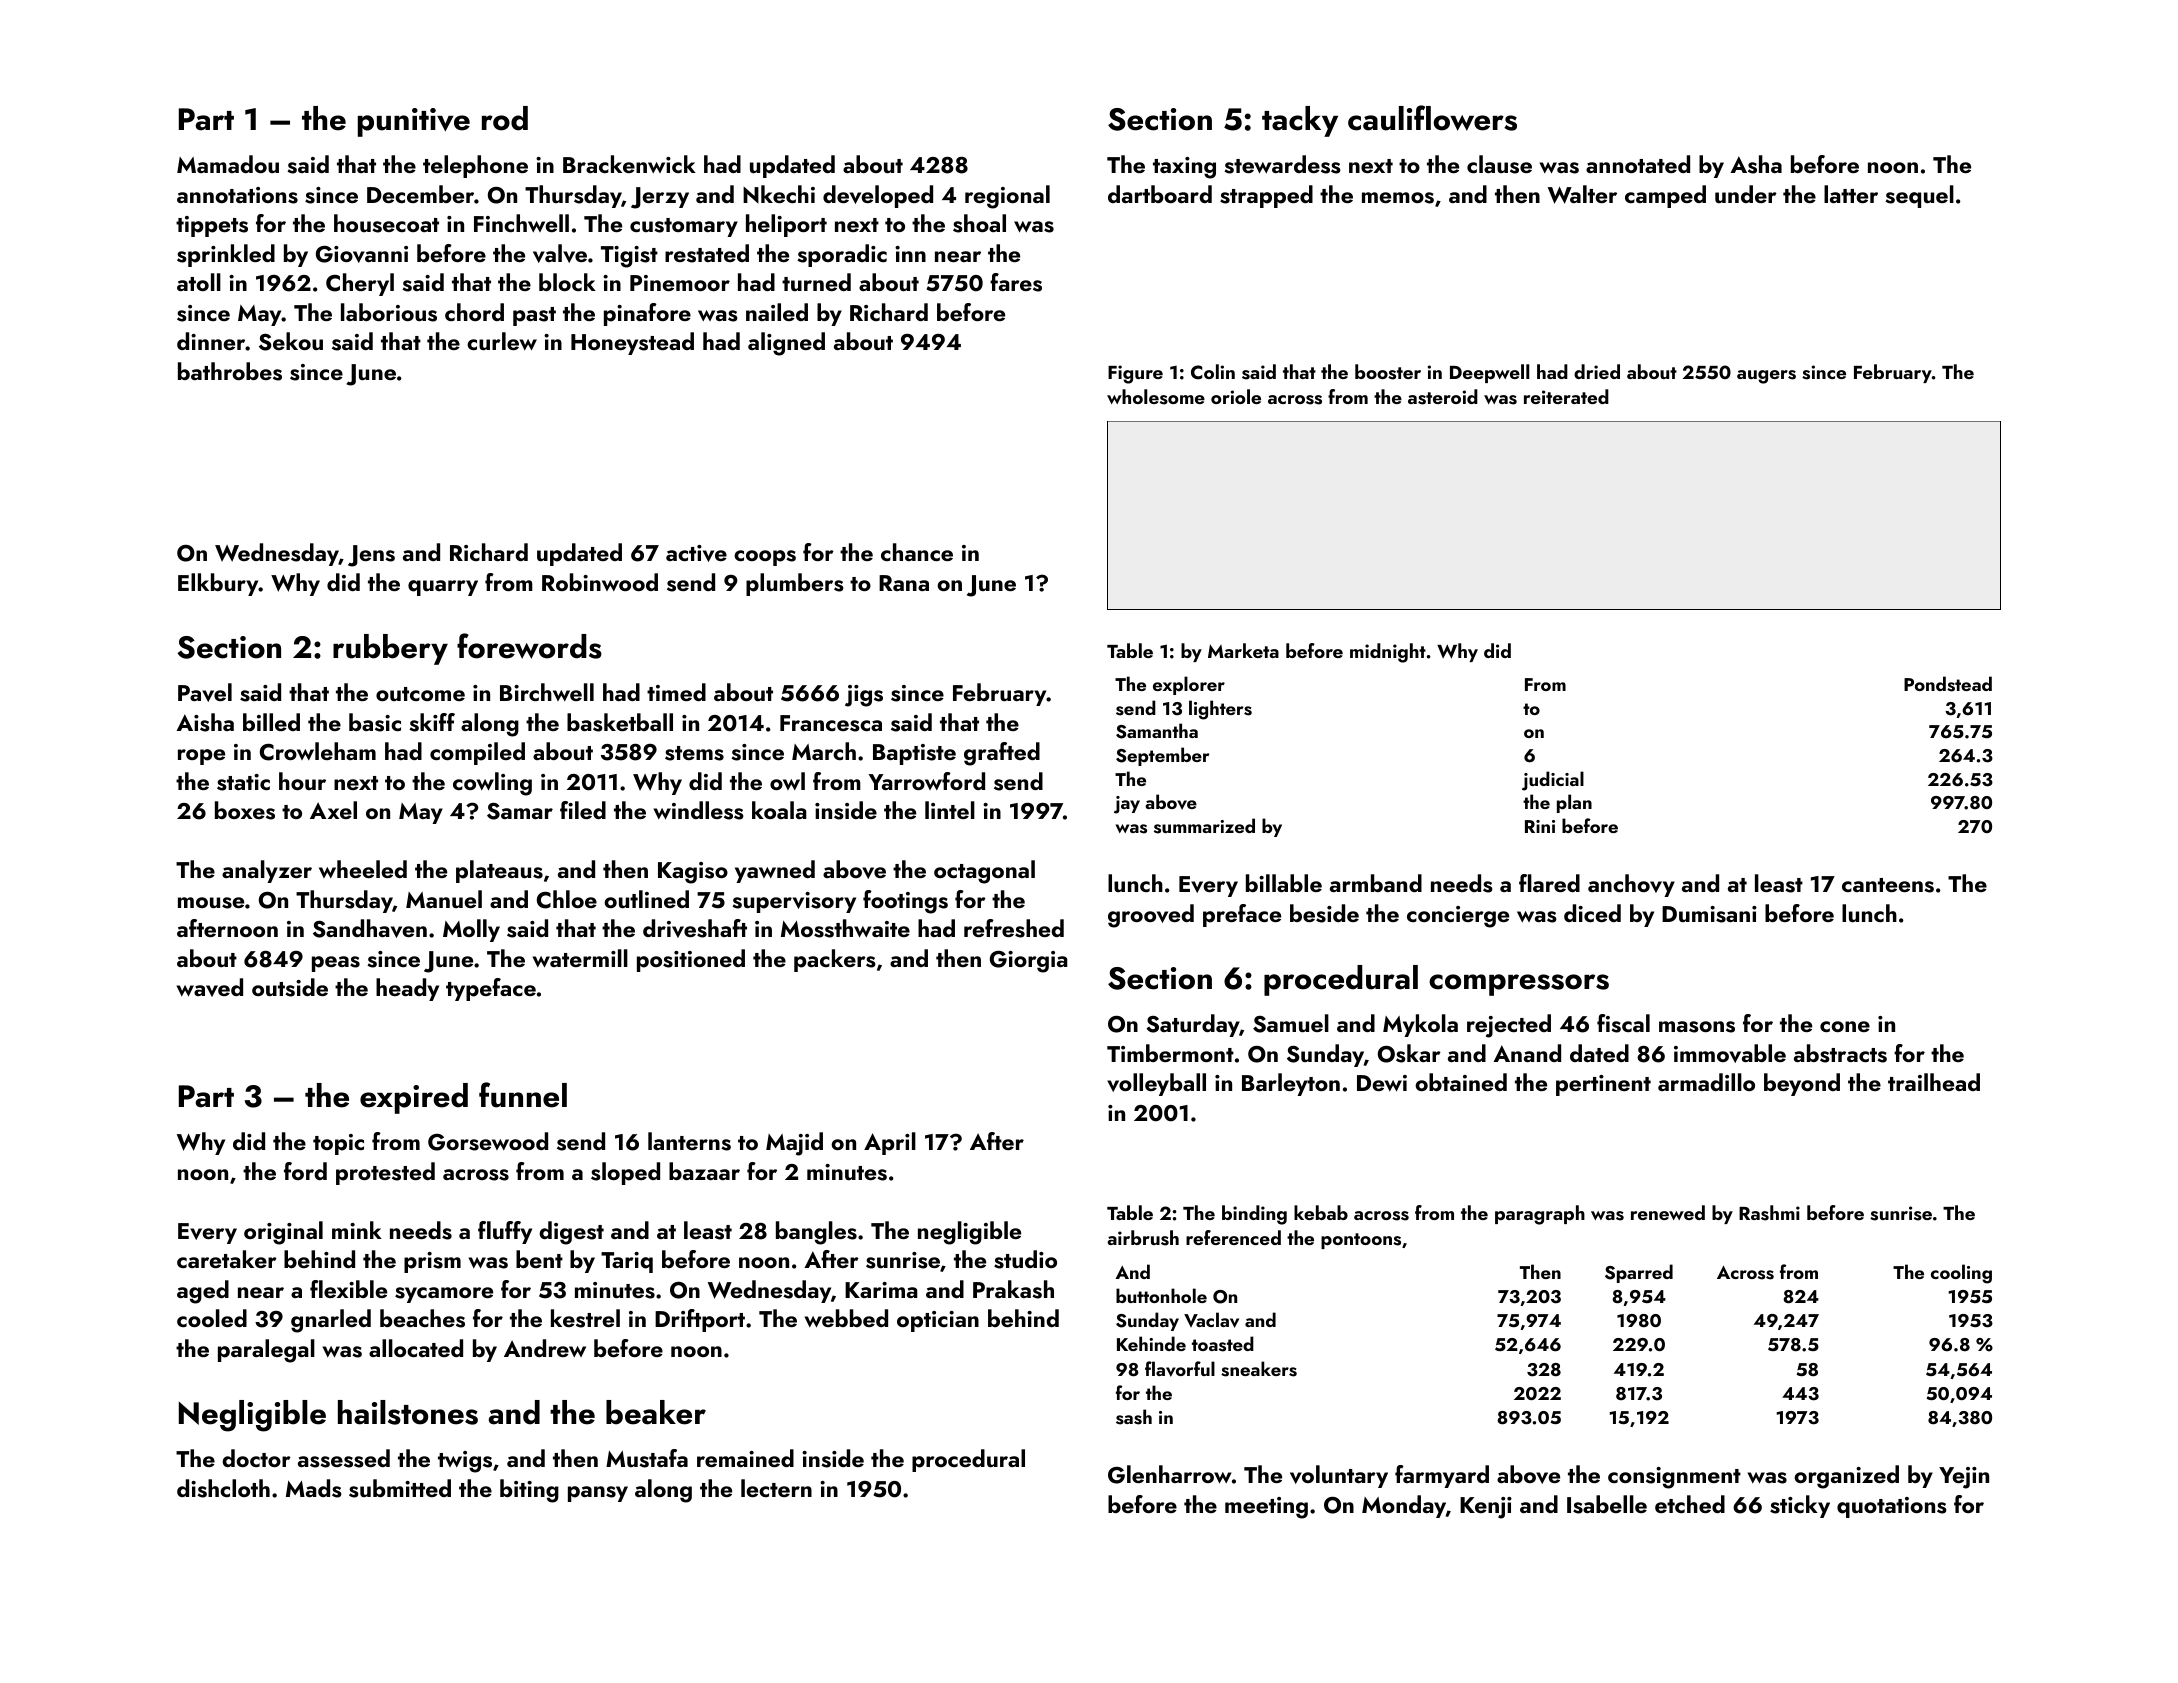 Image resolution: width=2178 pixels, height=1683 pixels. What do you see at coordinates (1851, 194) in the document?
I see `latter` at bounding box center [1851, 194].
